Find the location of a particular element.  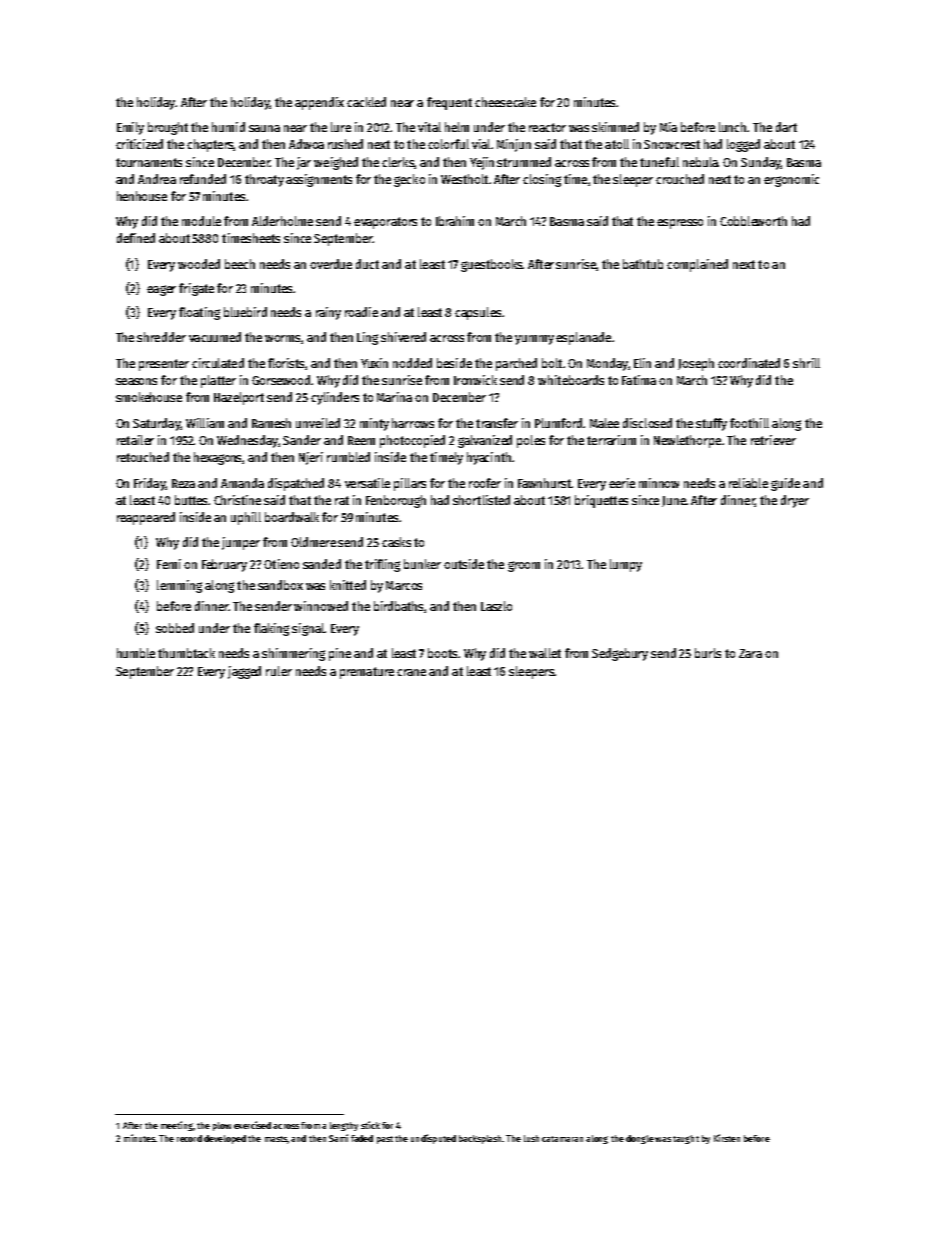

cheesecake is located at coordinates (505, 102).
